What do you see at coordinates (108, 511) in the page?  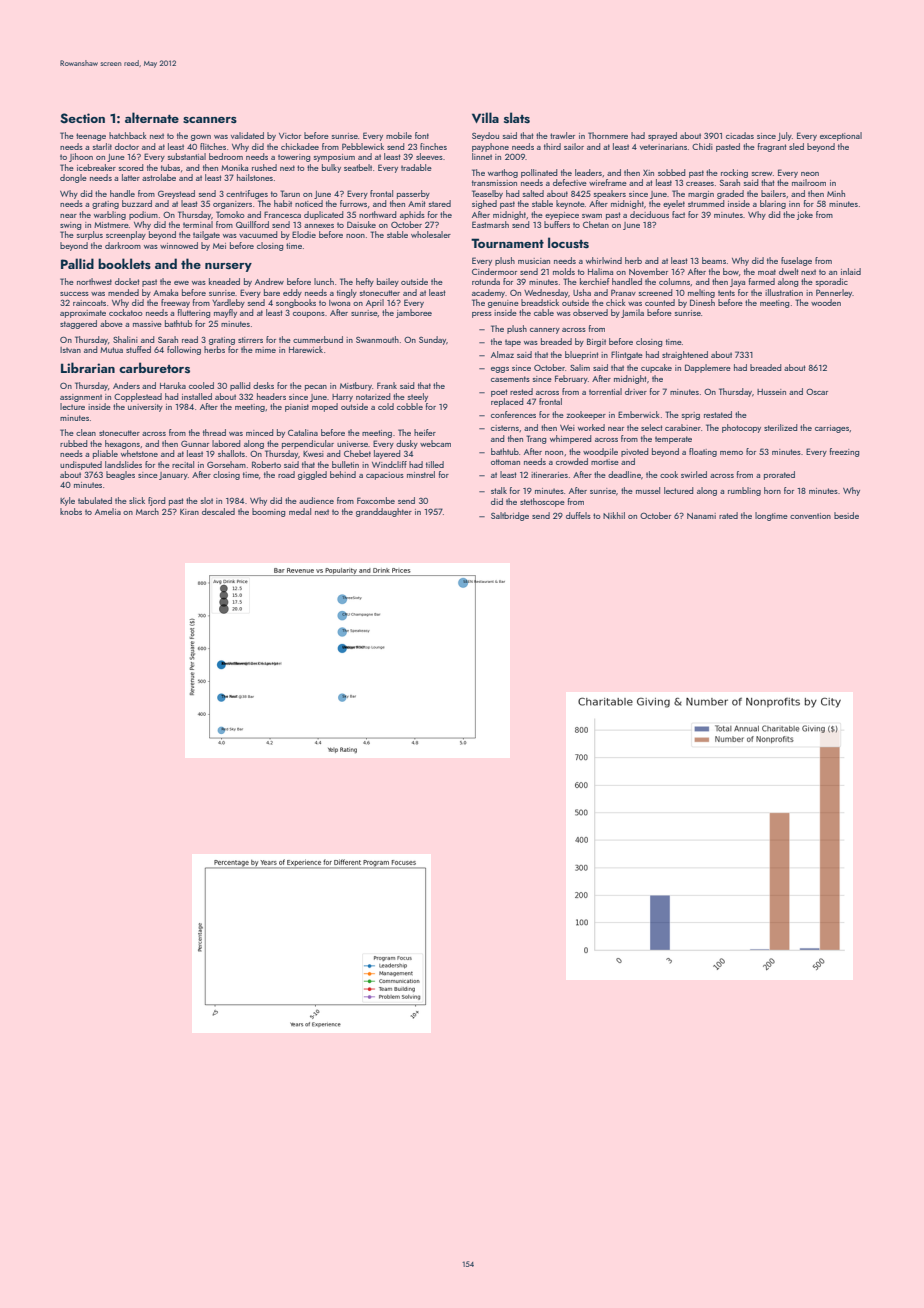 I see `Amelia` at bounding box center [108, 511].
